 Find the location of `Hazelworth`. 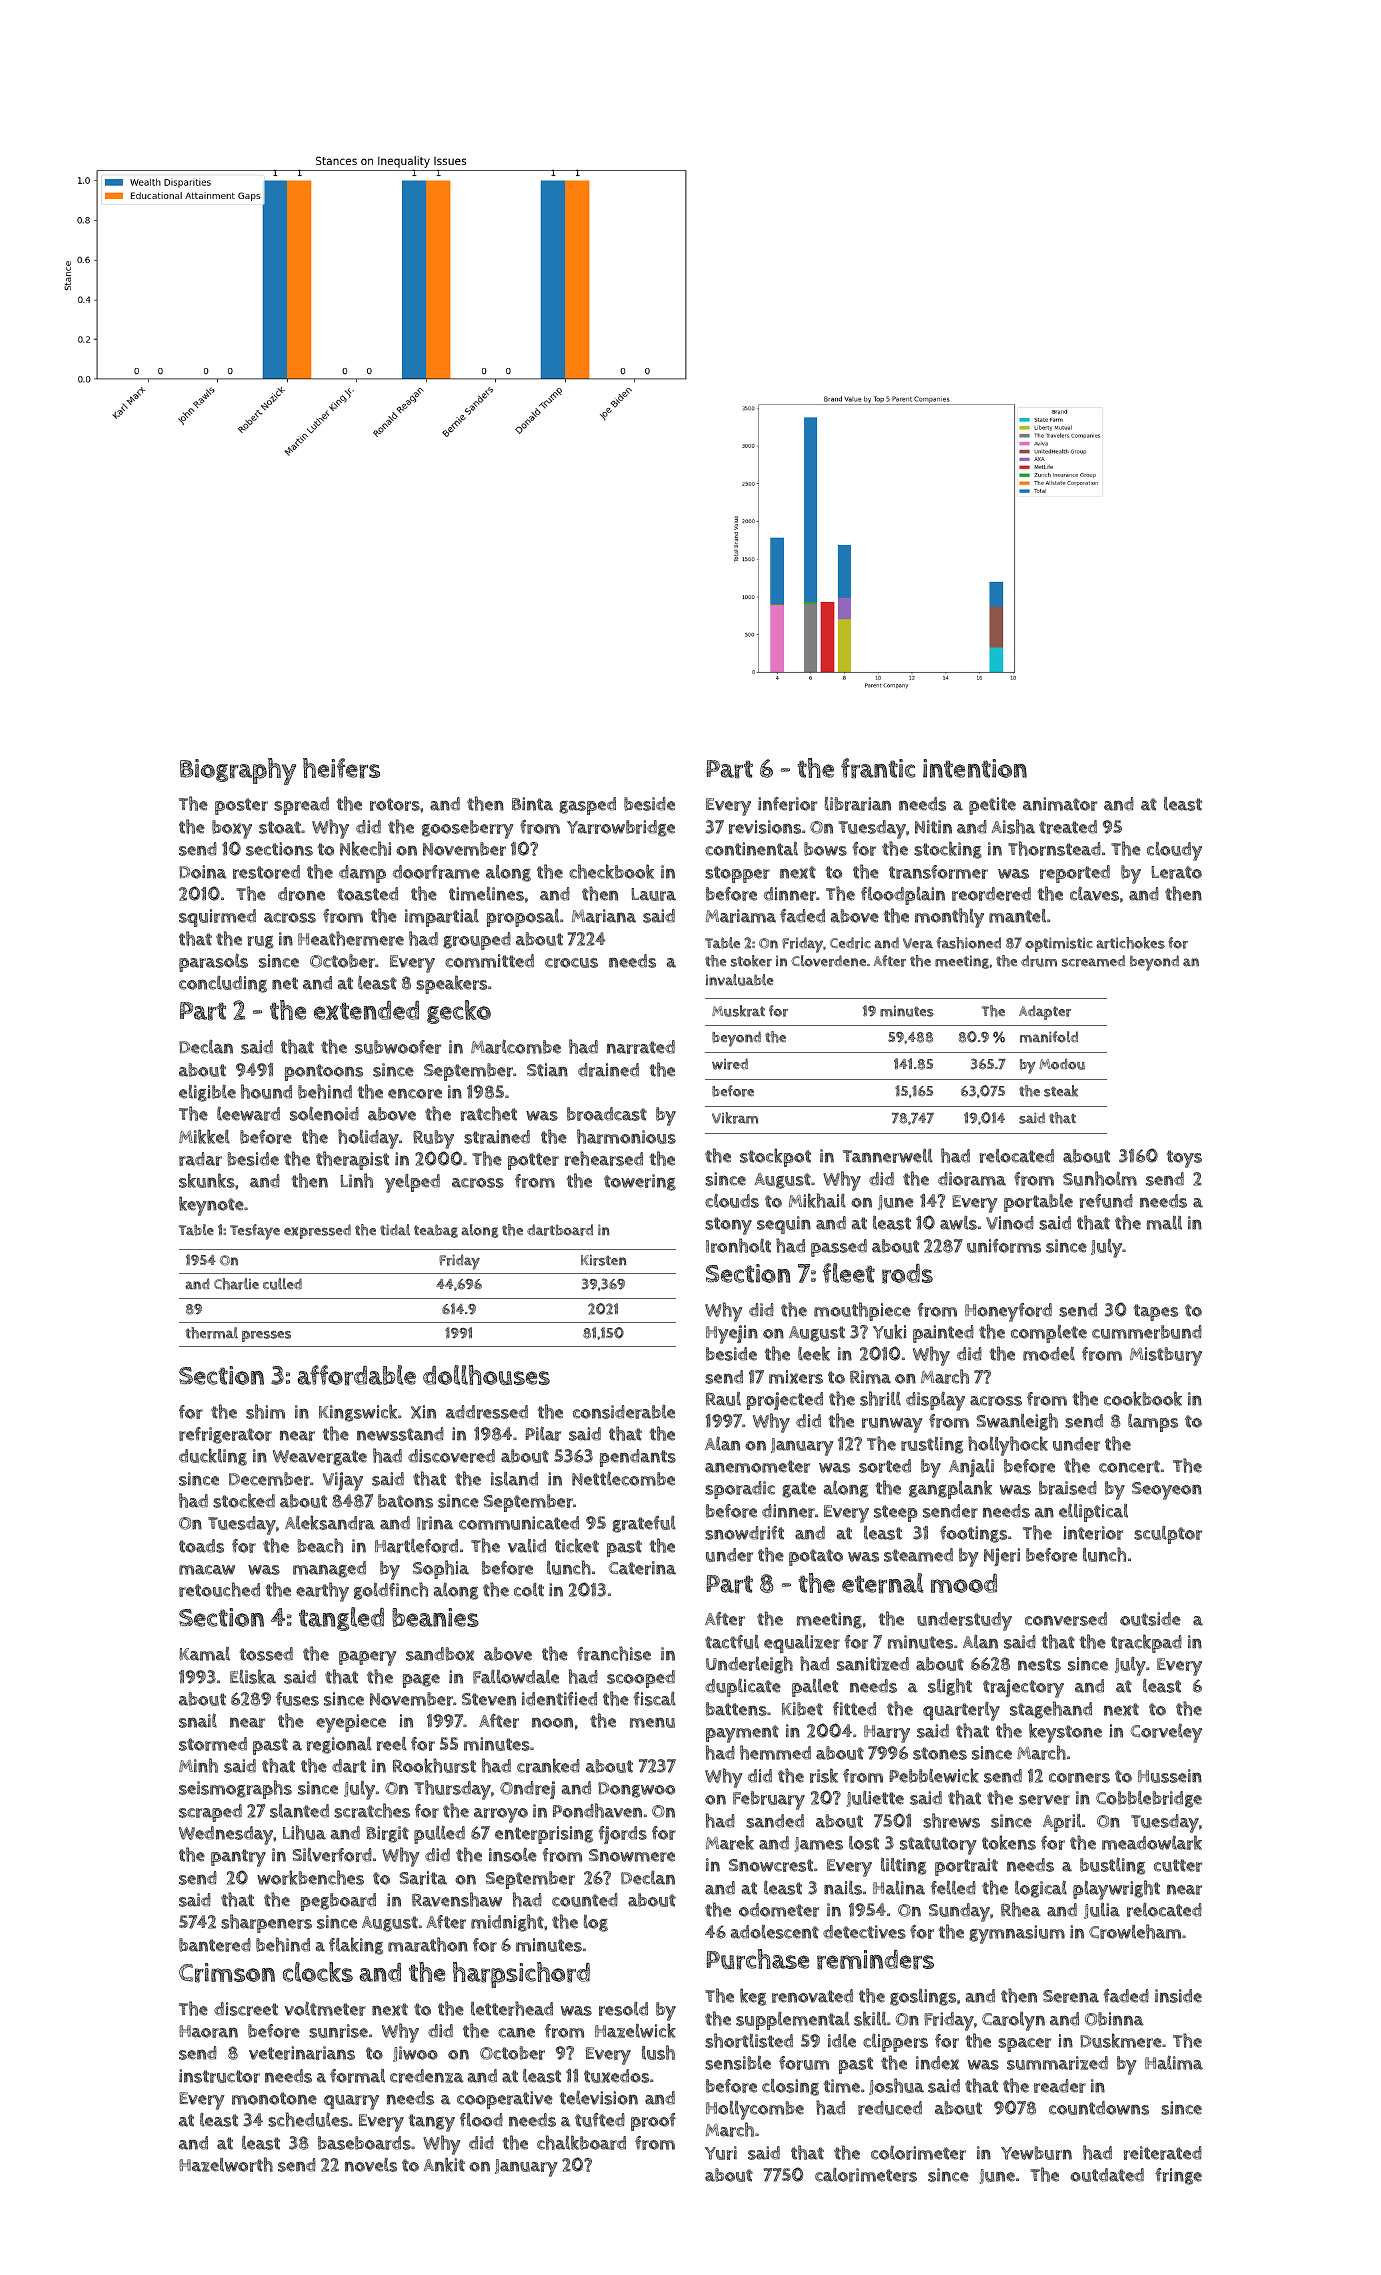

Hazelworth is located at coordinates (226, 2164).
